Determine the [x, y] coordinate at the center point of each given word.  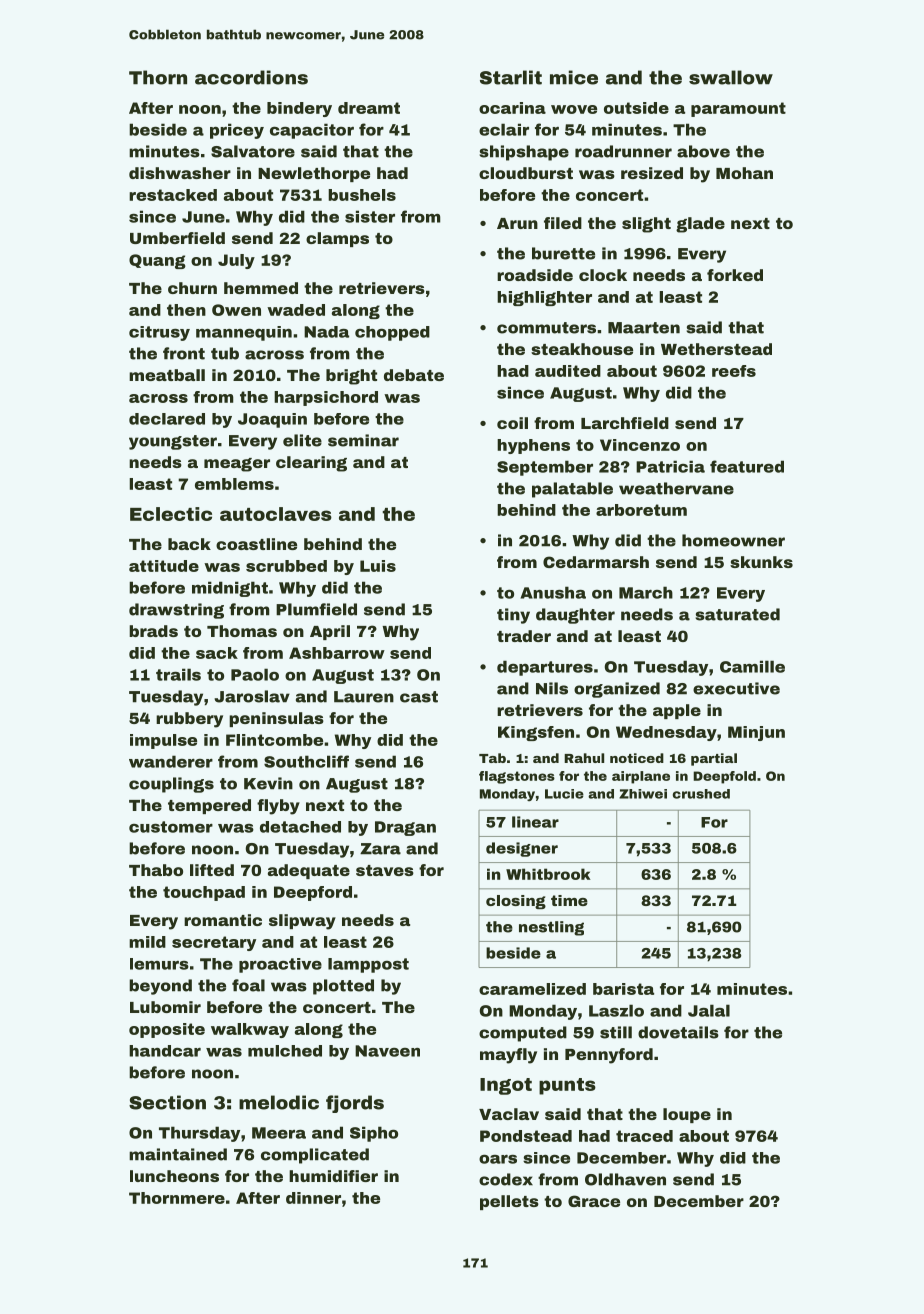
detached [300, 827]
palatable [572, 490]
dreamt [369, 108]
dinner [313, 1198]
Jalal [709, 1010]
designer [522, 849]
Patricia [670, 466]
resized [652, 173]
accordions [251, 77]
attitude [164, 566]
